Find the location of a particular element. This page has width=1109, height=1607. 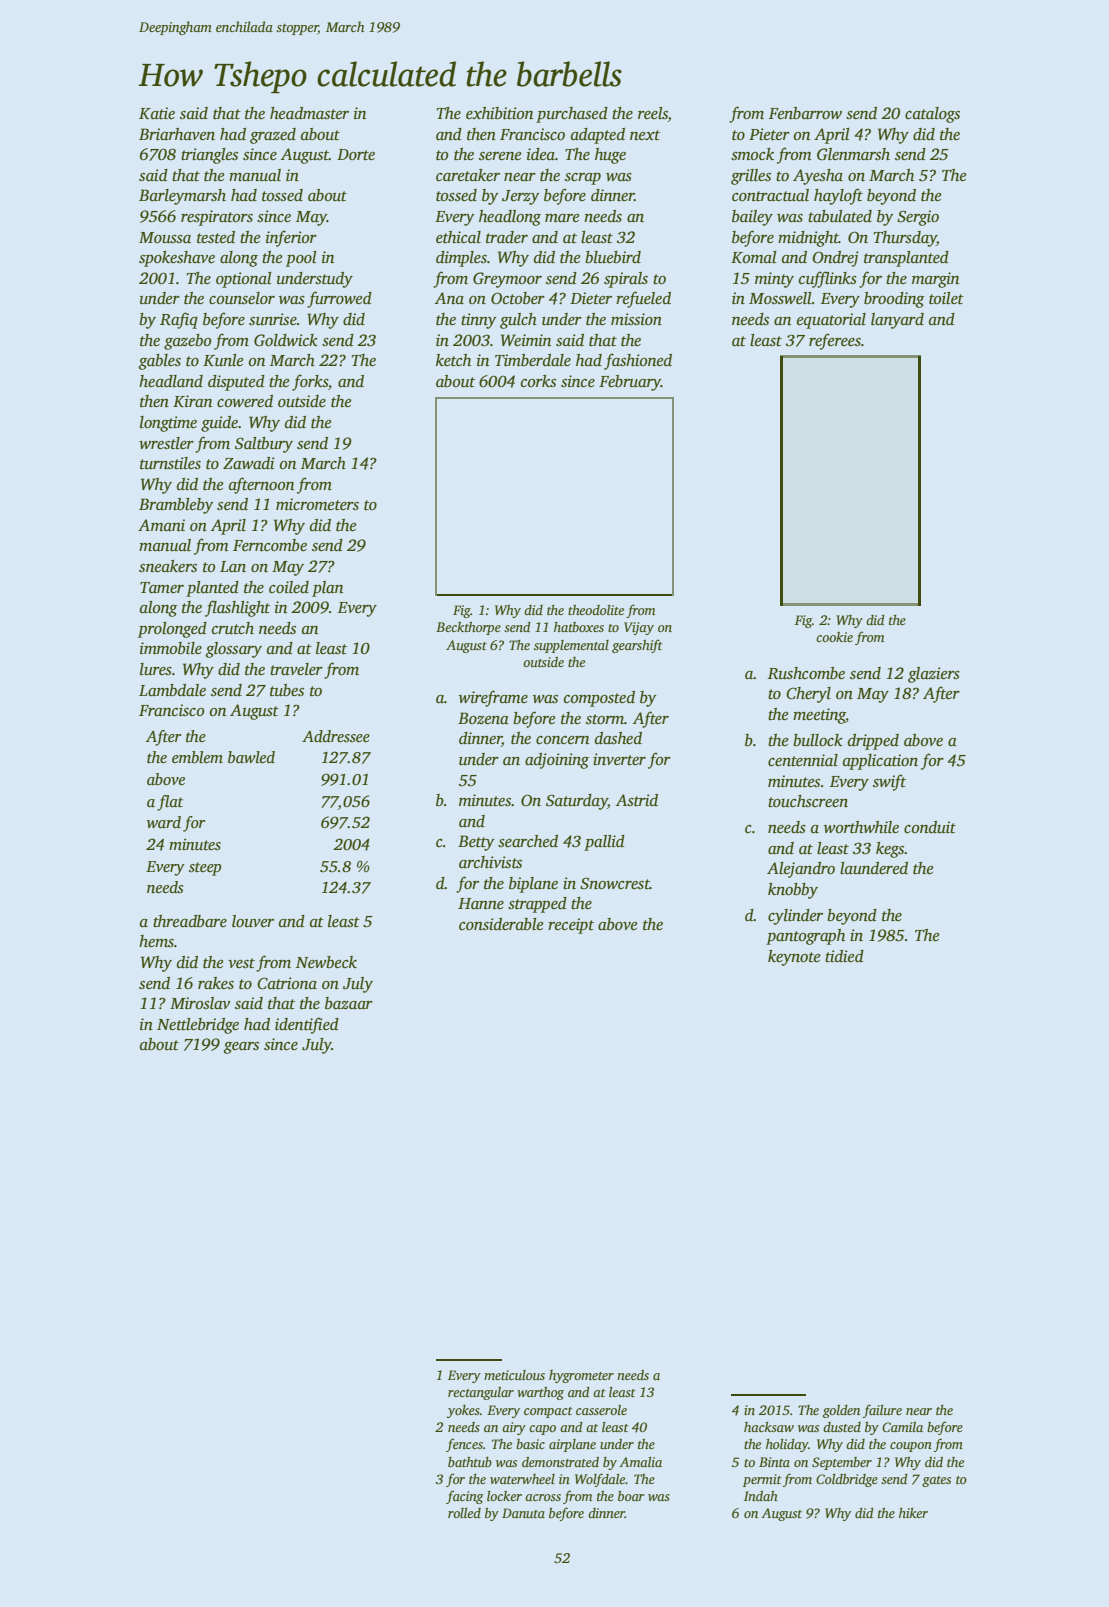

Ana is located at coordinates (449, 298).
